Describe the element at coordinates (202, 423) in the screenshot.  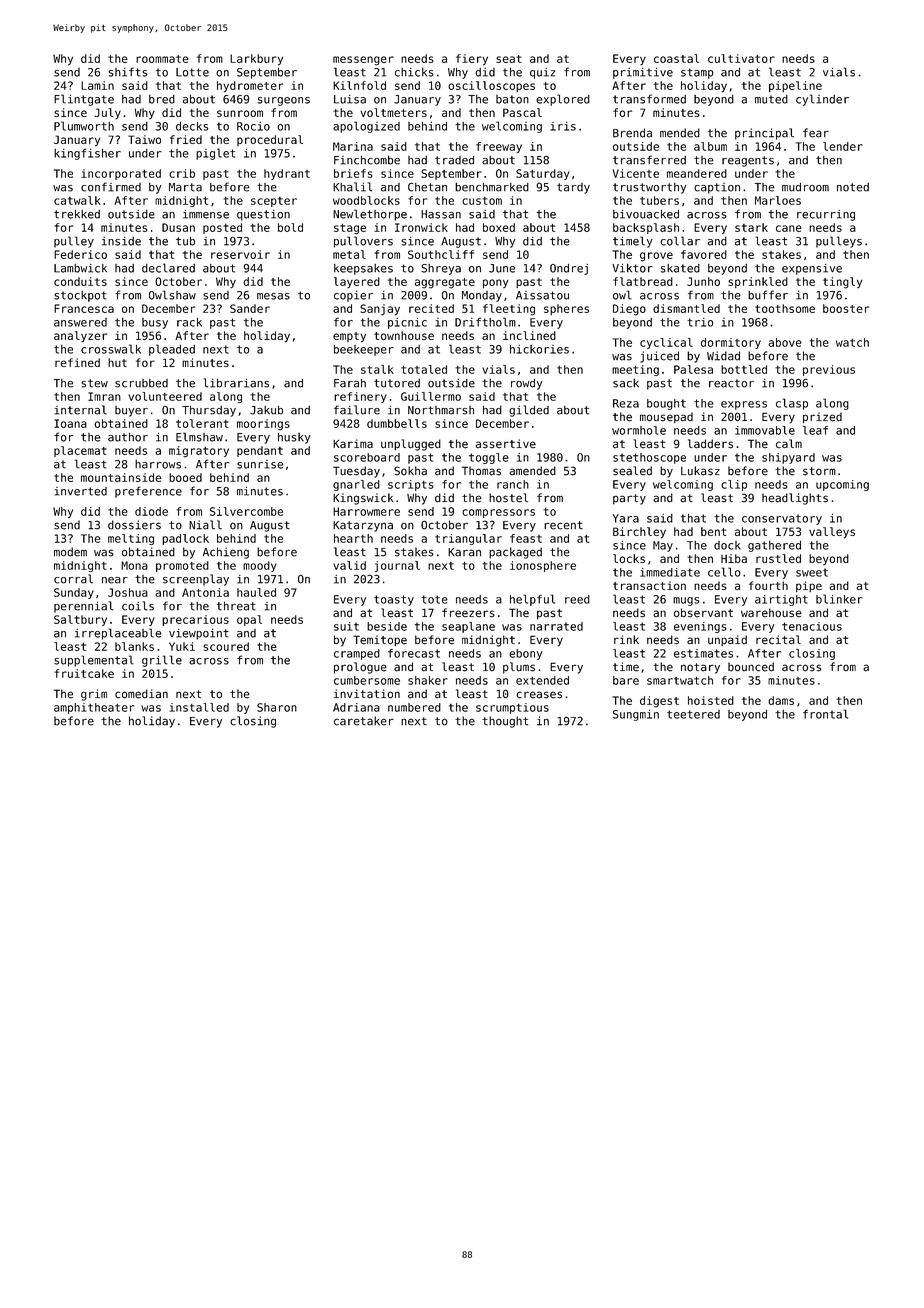
I see `tolerant` at that location.
